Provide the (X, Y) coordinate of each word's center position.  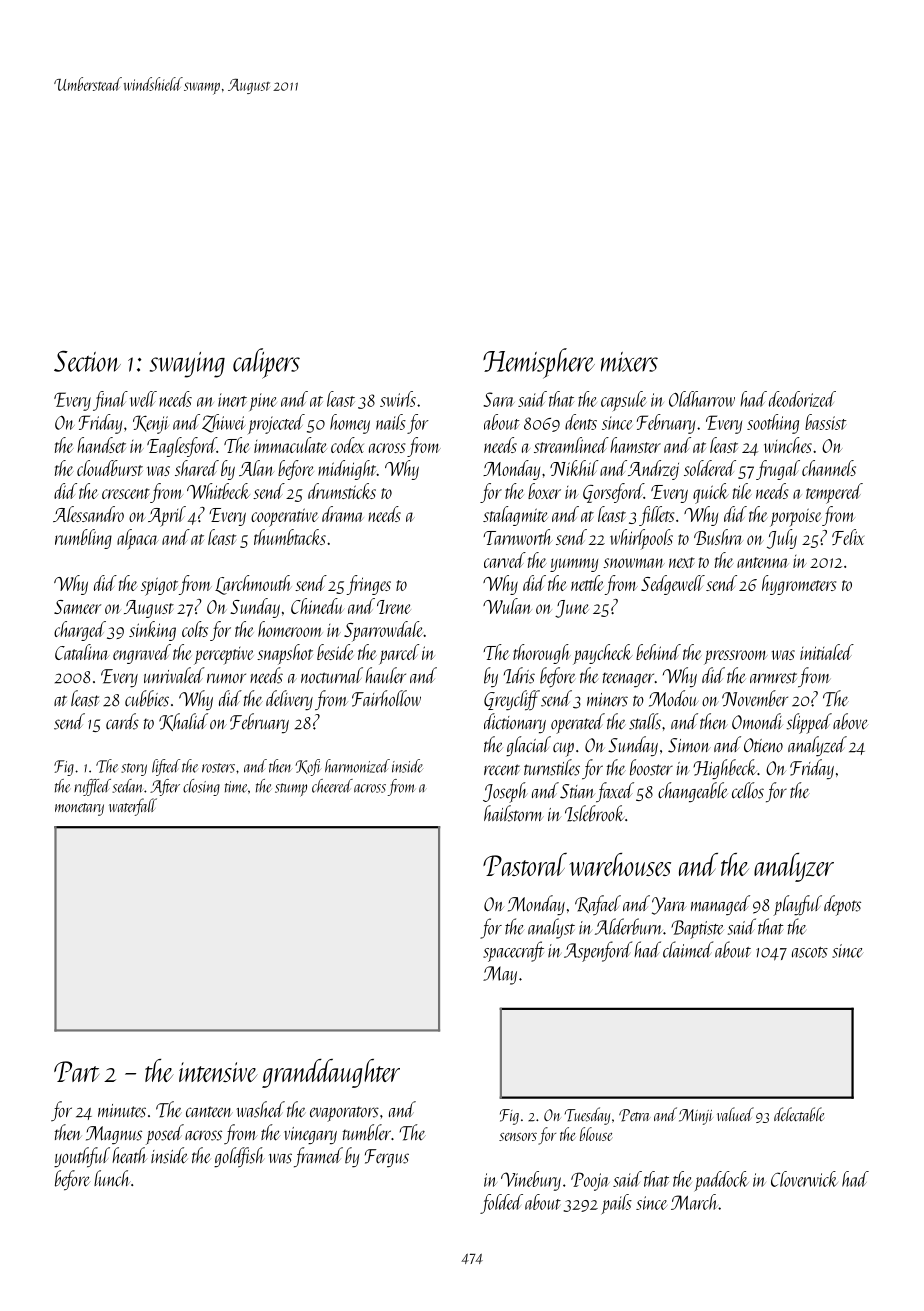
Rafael (598, 905)
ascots (810, 952)
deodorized (802, 399)
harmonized (357, 766)
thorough (542, 654)
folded (501, 1204)
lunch (112, 1178)
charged (80, 631)
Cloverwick (804, 1179)
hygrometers (799, 585)
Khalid (183, 722)
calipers (266, 363)
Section (87, 361)
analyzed (817, 746)
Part (76, 1071)
